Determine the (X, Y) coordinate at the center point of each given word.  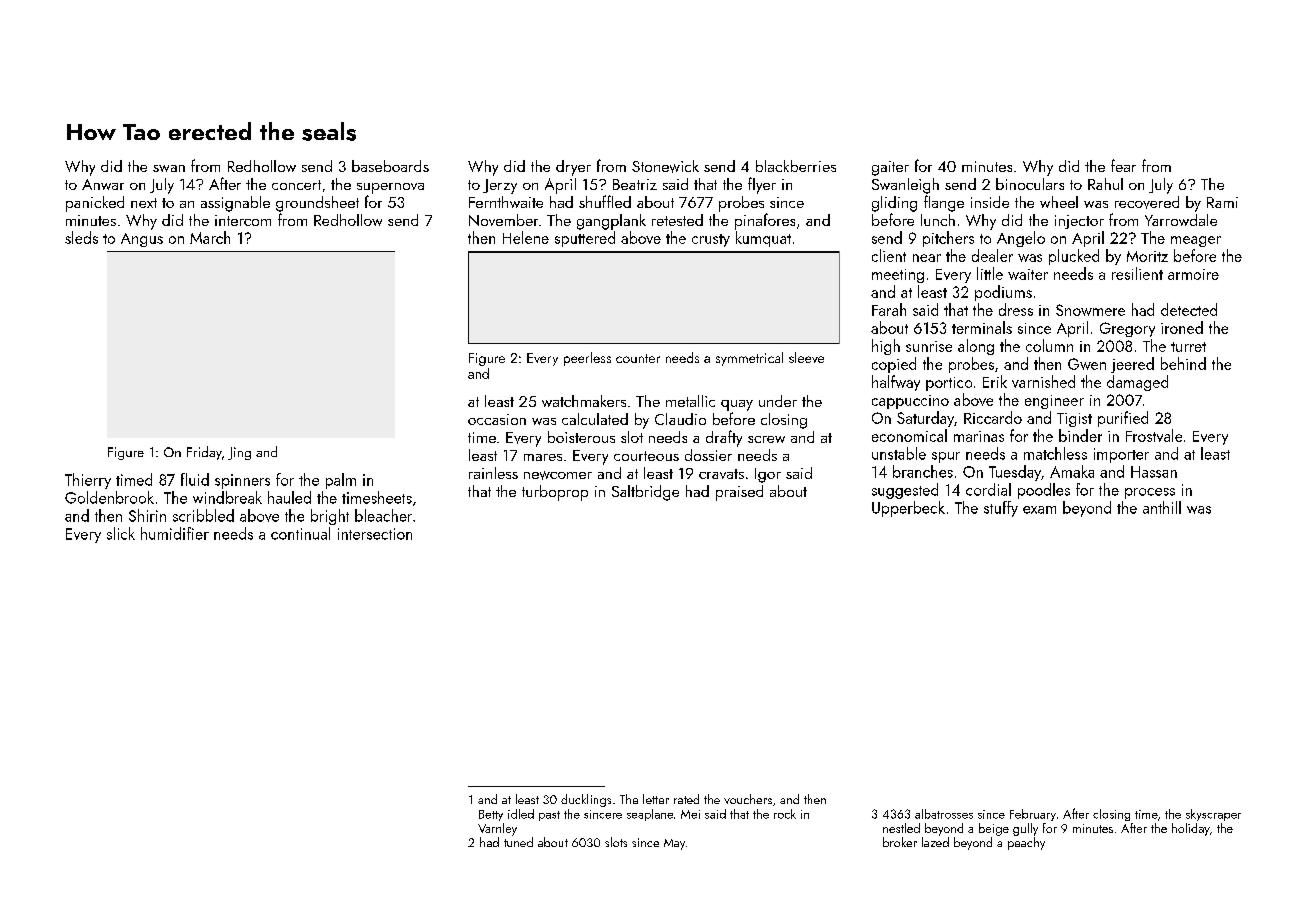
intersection (375, 534)
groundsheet (317, 204)
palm (341, 481)
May (674, 844)
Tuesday (1015, 473)
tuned (518, 842)
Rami (1222, 202)
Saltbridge (645, 493)
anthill (1162, 507)
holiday (1191, 829)
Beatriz (635, 184)
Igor (768, 475)
